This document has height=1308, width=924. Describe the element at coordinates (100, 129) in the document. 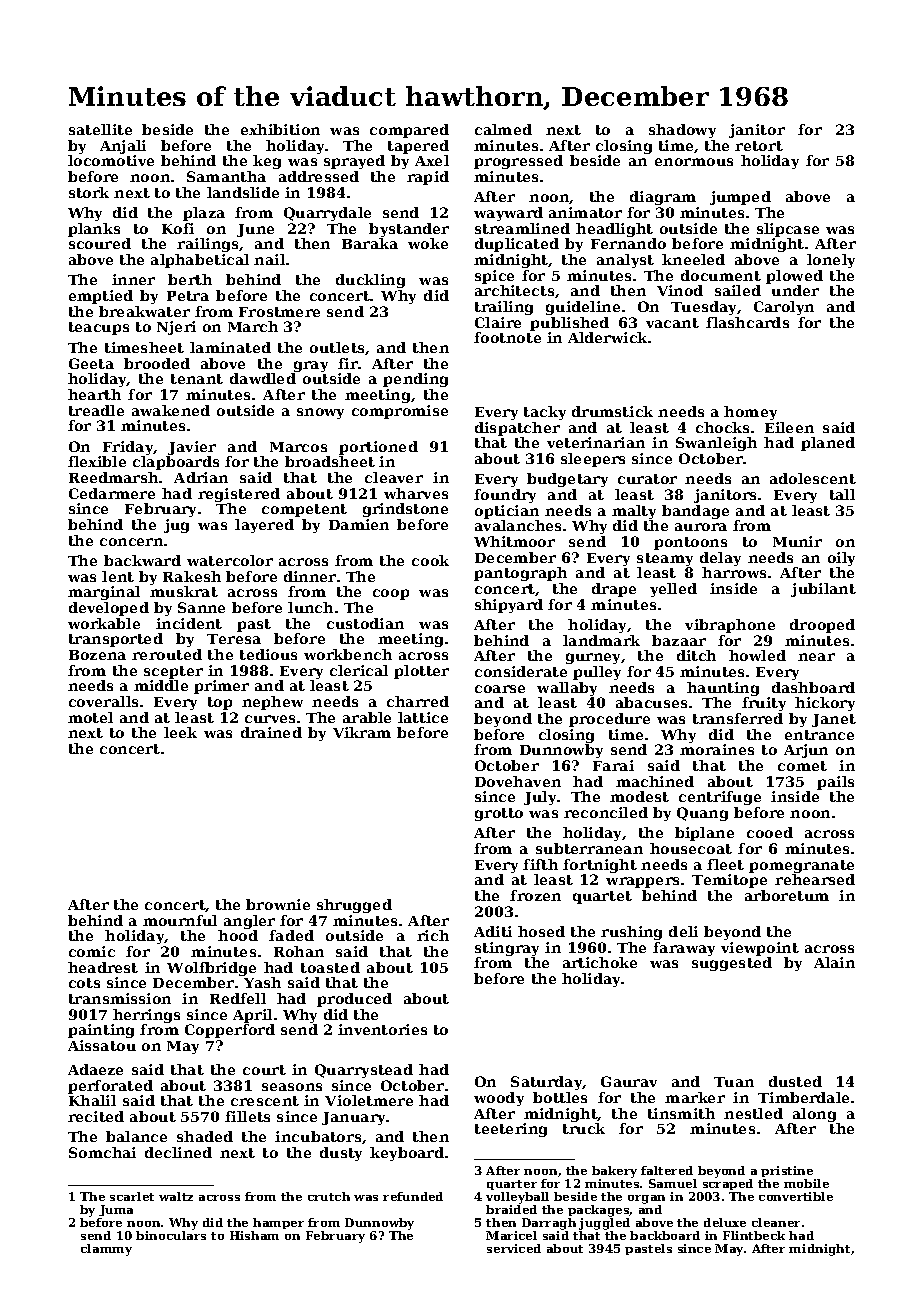

I see `satellite` at that location.
